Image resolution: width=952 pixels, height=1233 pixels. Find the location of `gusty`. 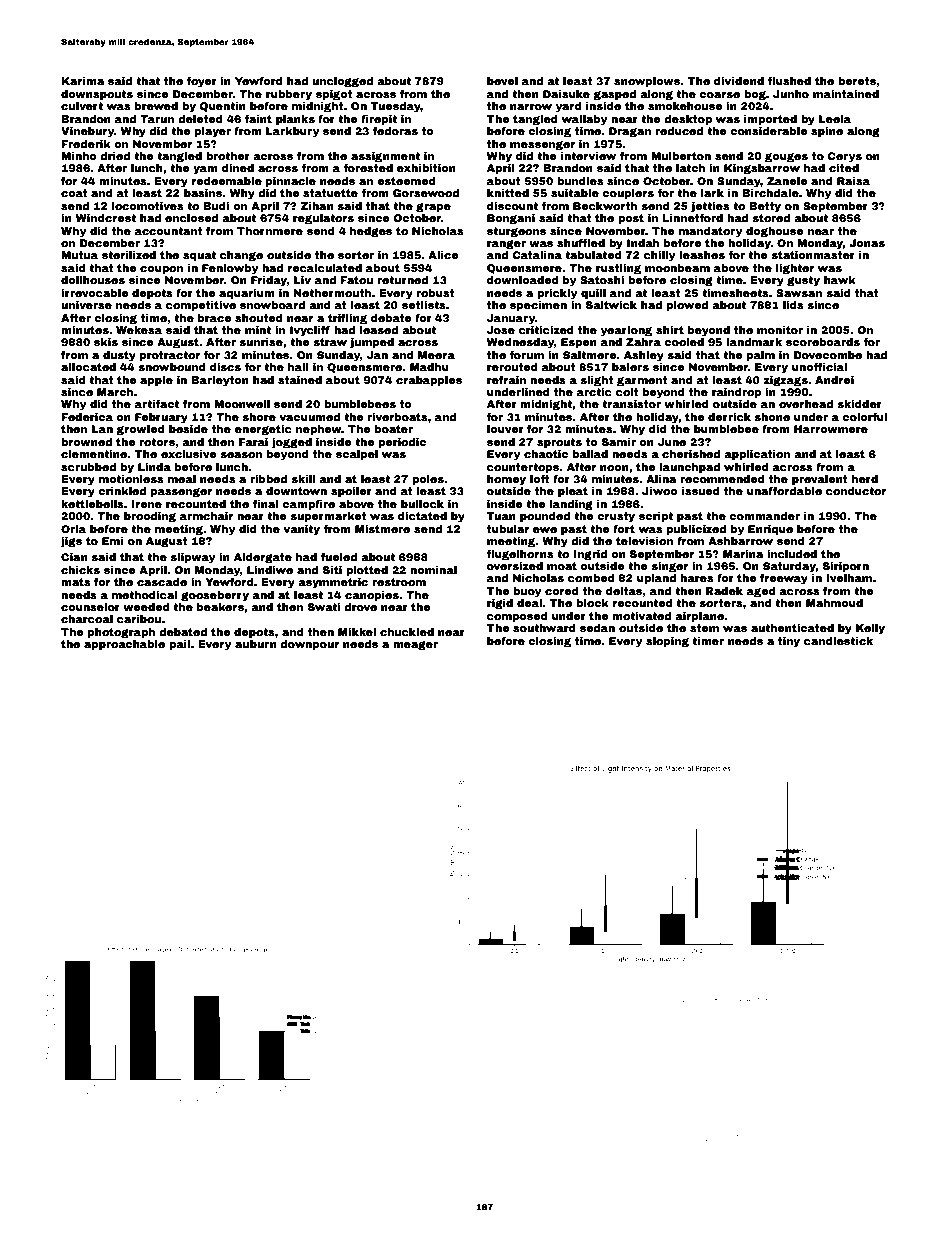

gusty is located at coordinates (803, 281).
